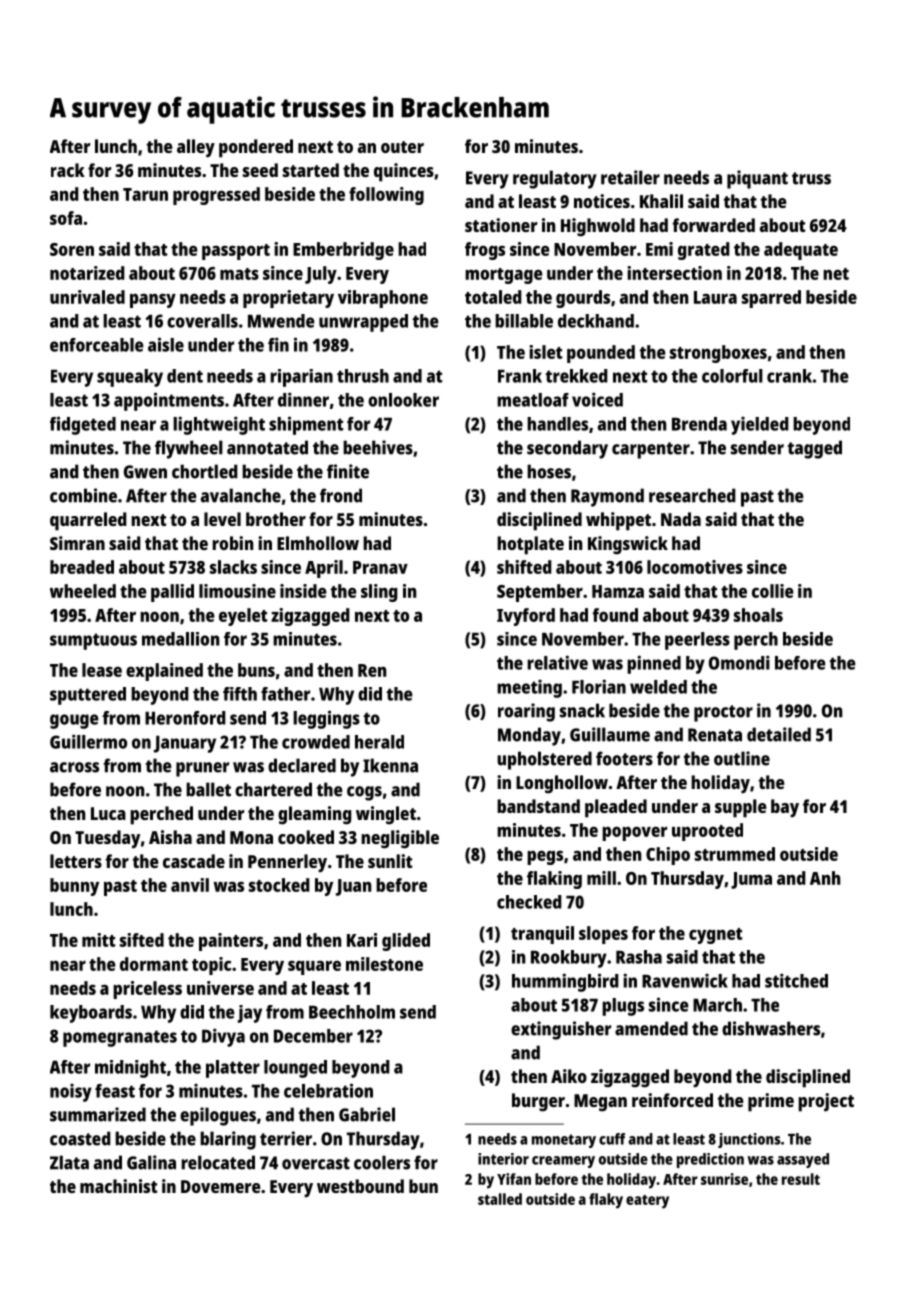 This screenshot has height=1316, width=908. Describe the element at coordinates (647, 1202) in the screenshot. I see `eatery` at that location.
